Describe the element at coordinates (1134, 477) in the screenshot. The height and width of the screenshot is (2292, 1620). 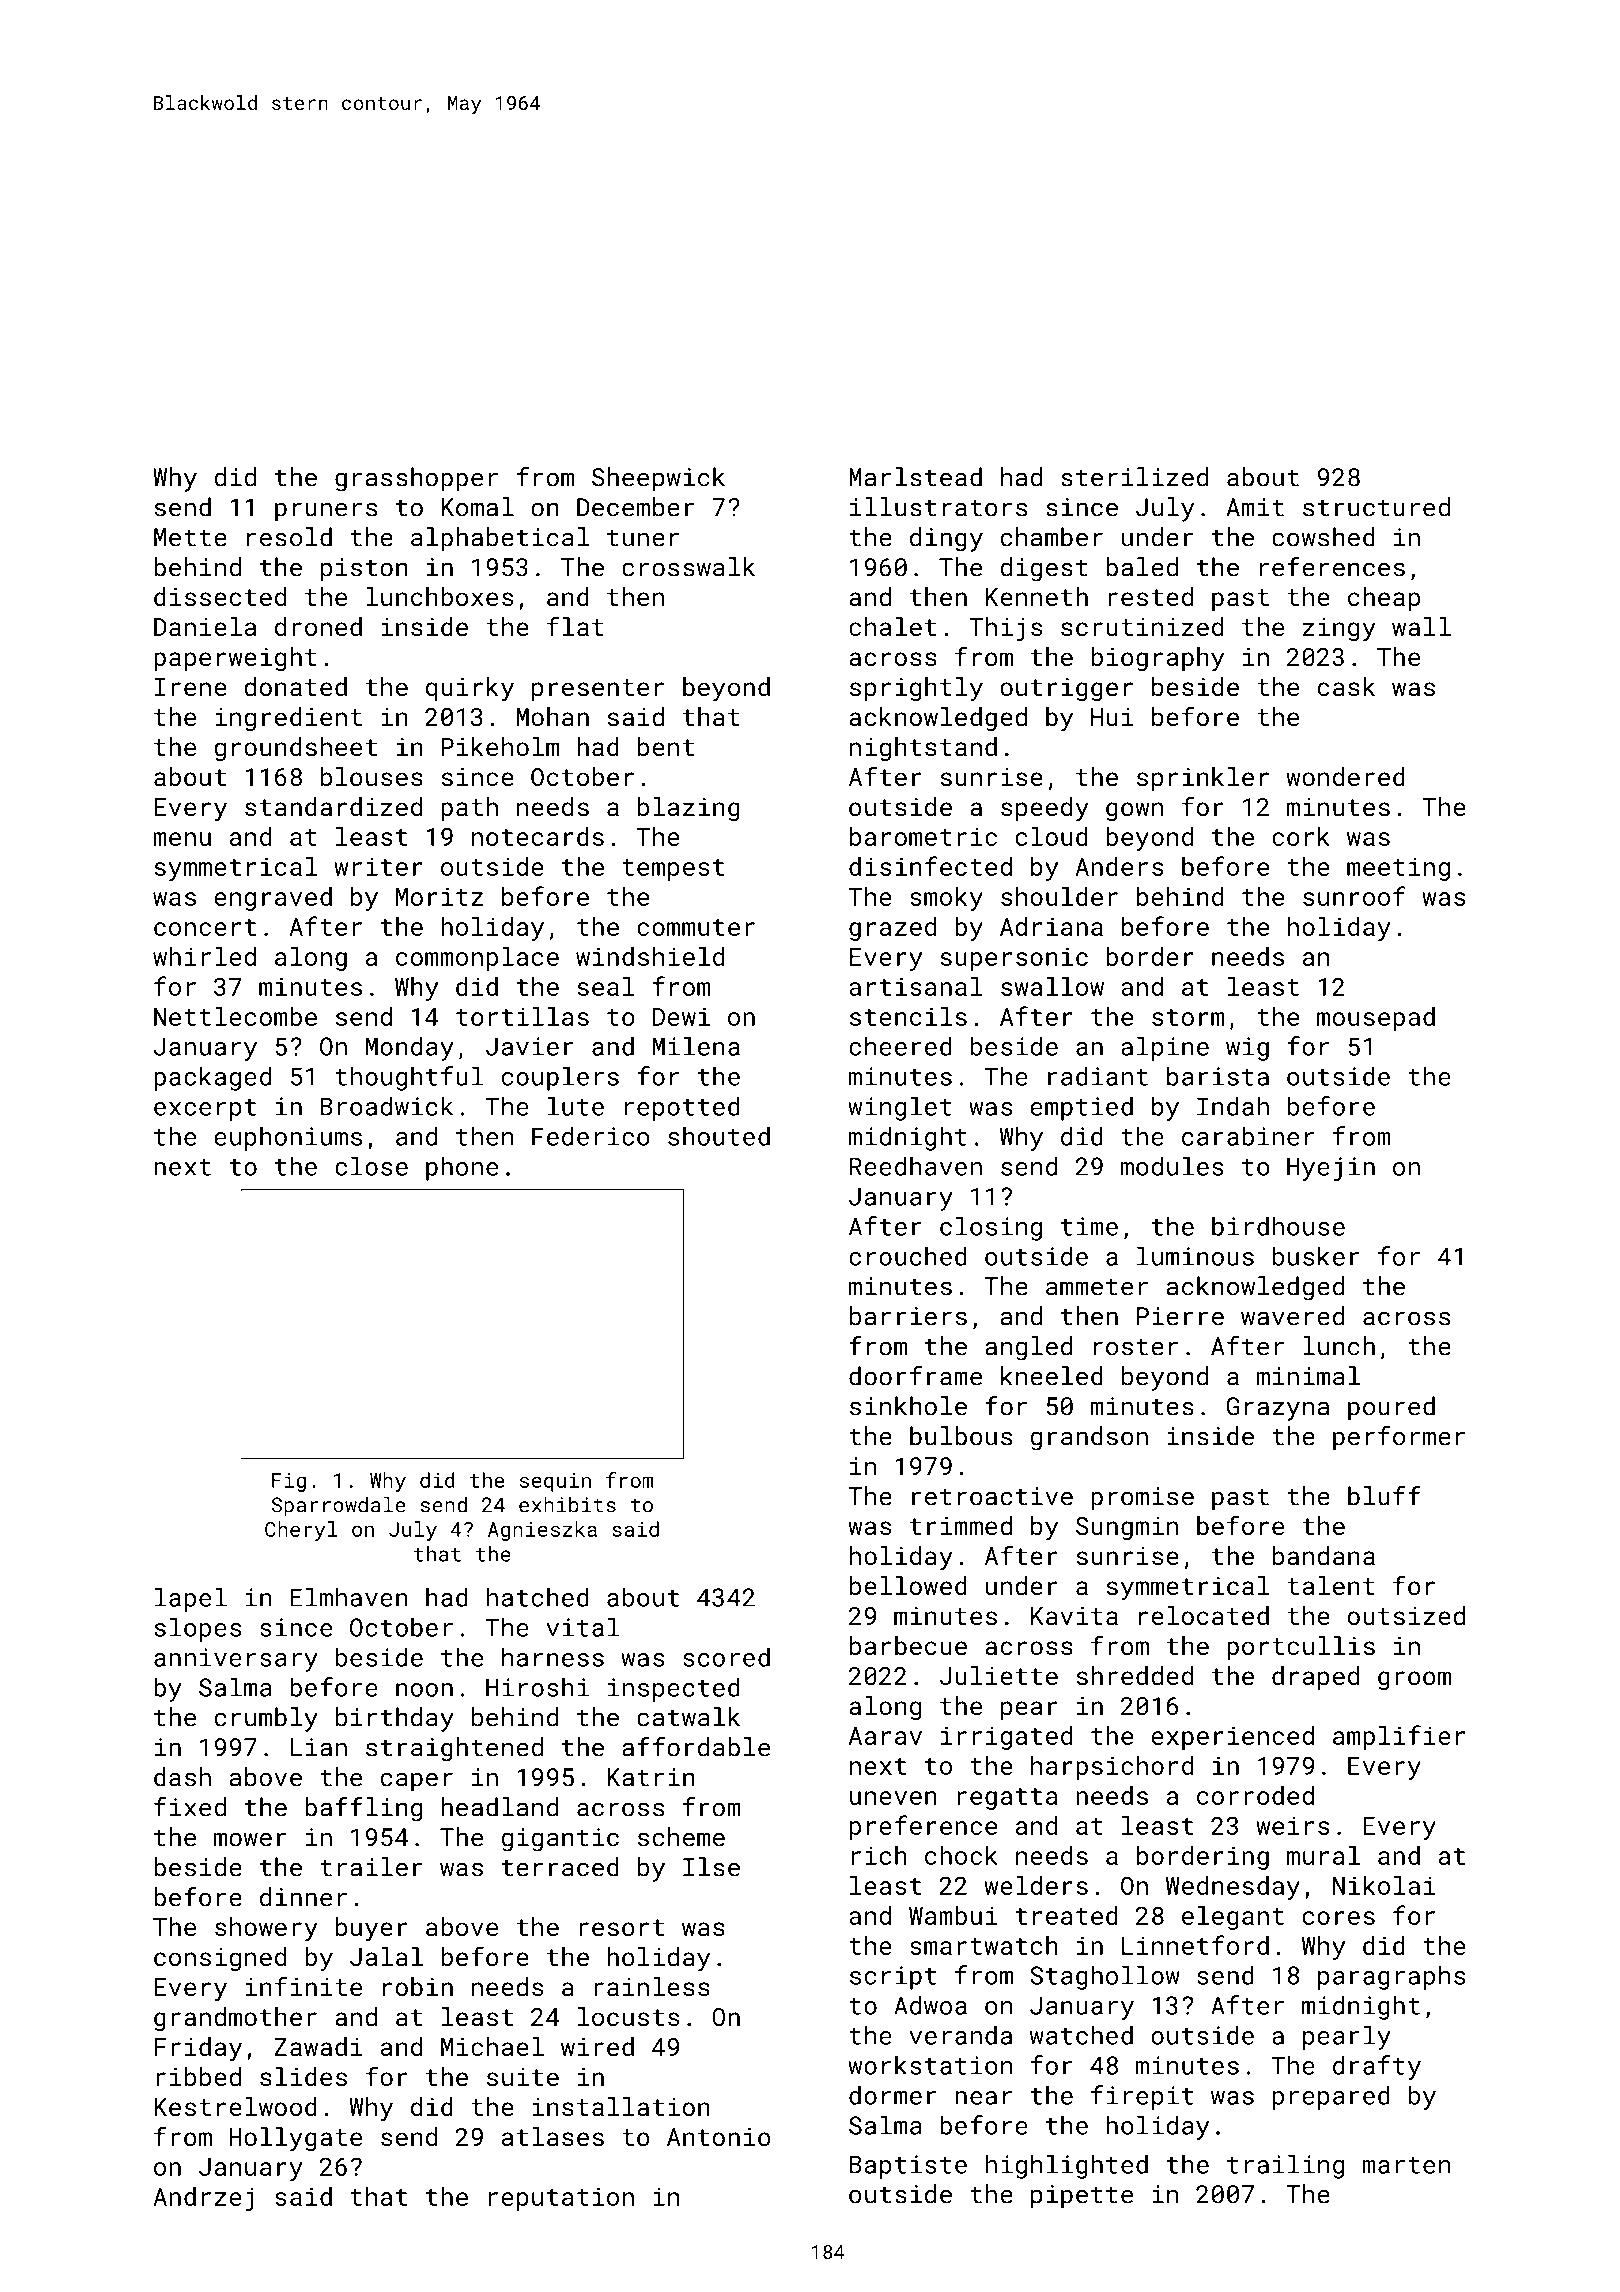
I see `sterilized` at that location.
